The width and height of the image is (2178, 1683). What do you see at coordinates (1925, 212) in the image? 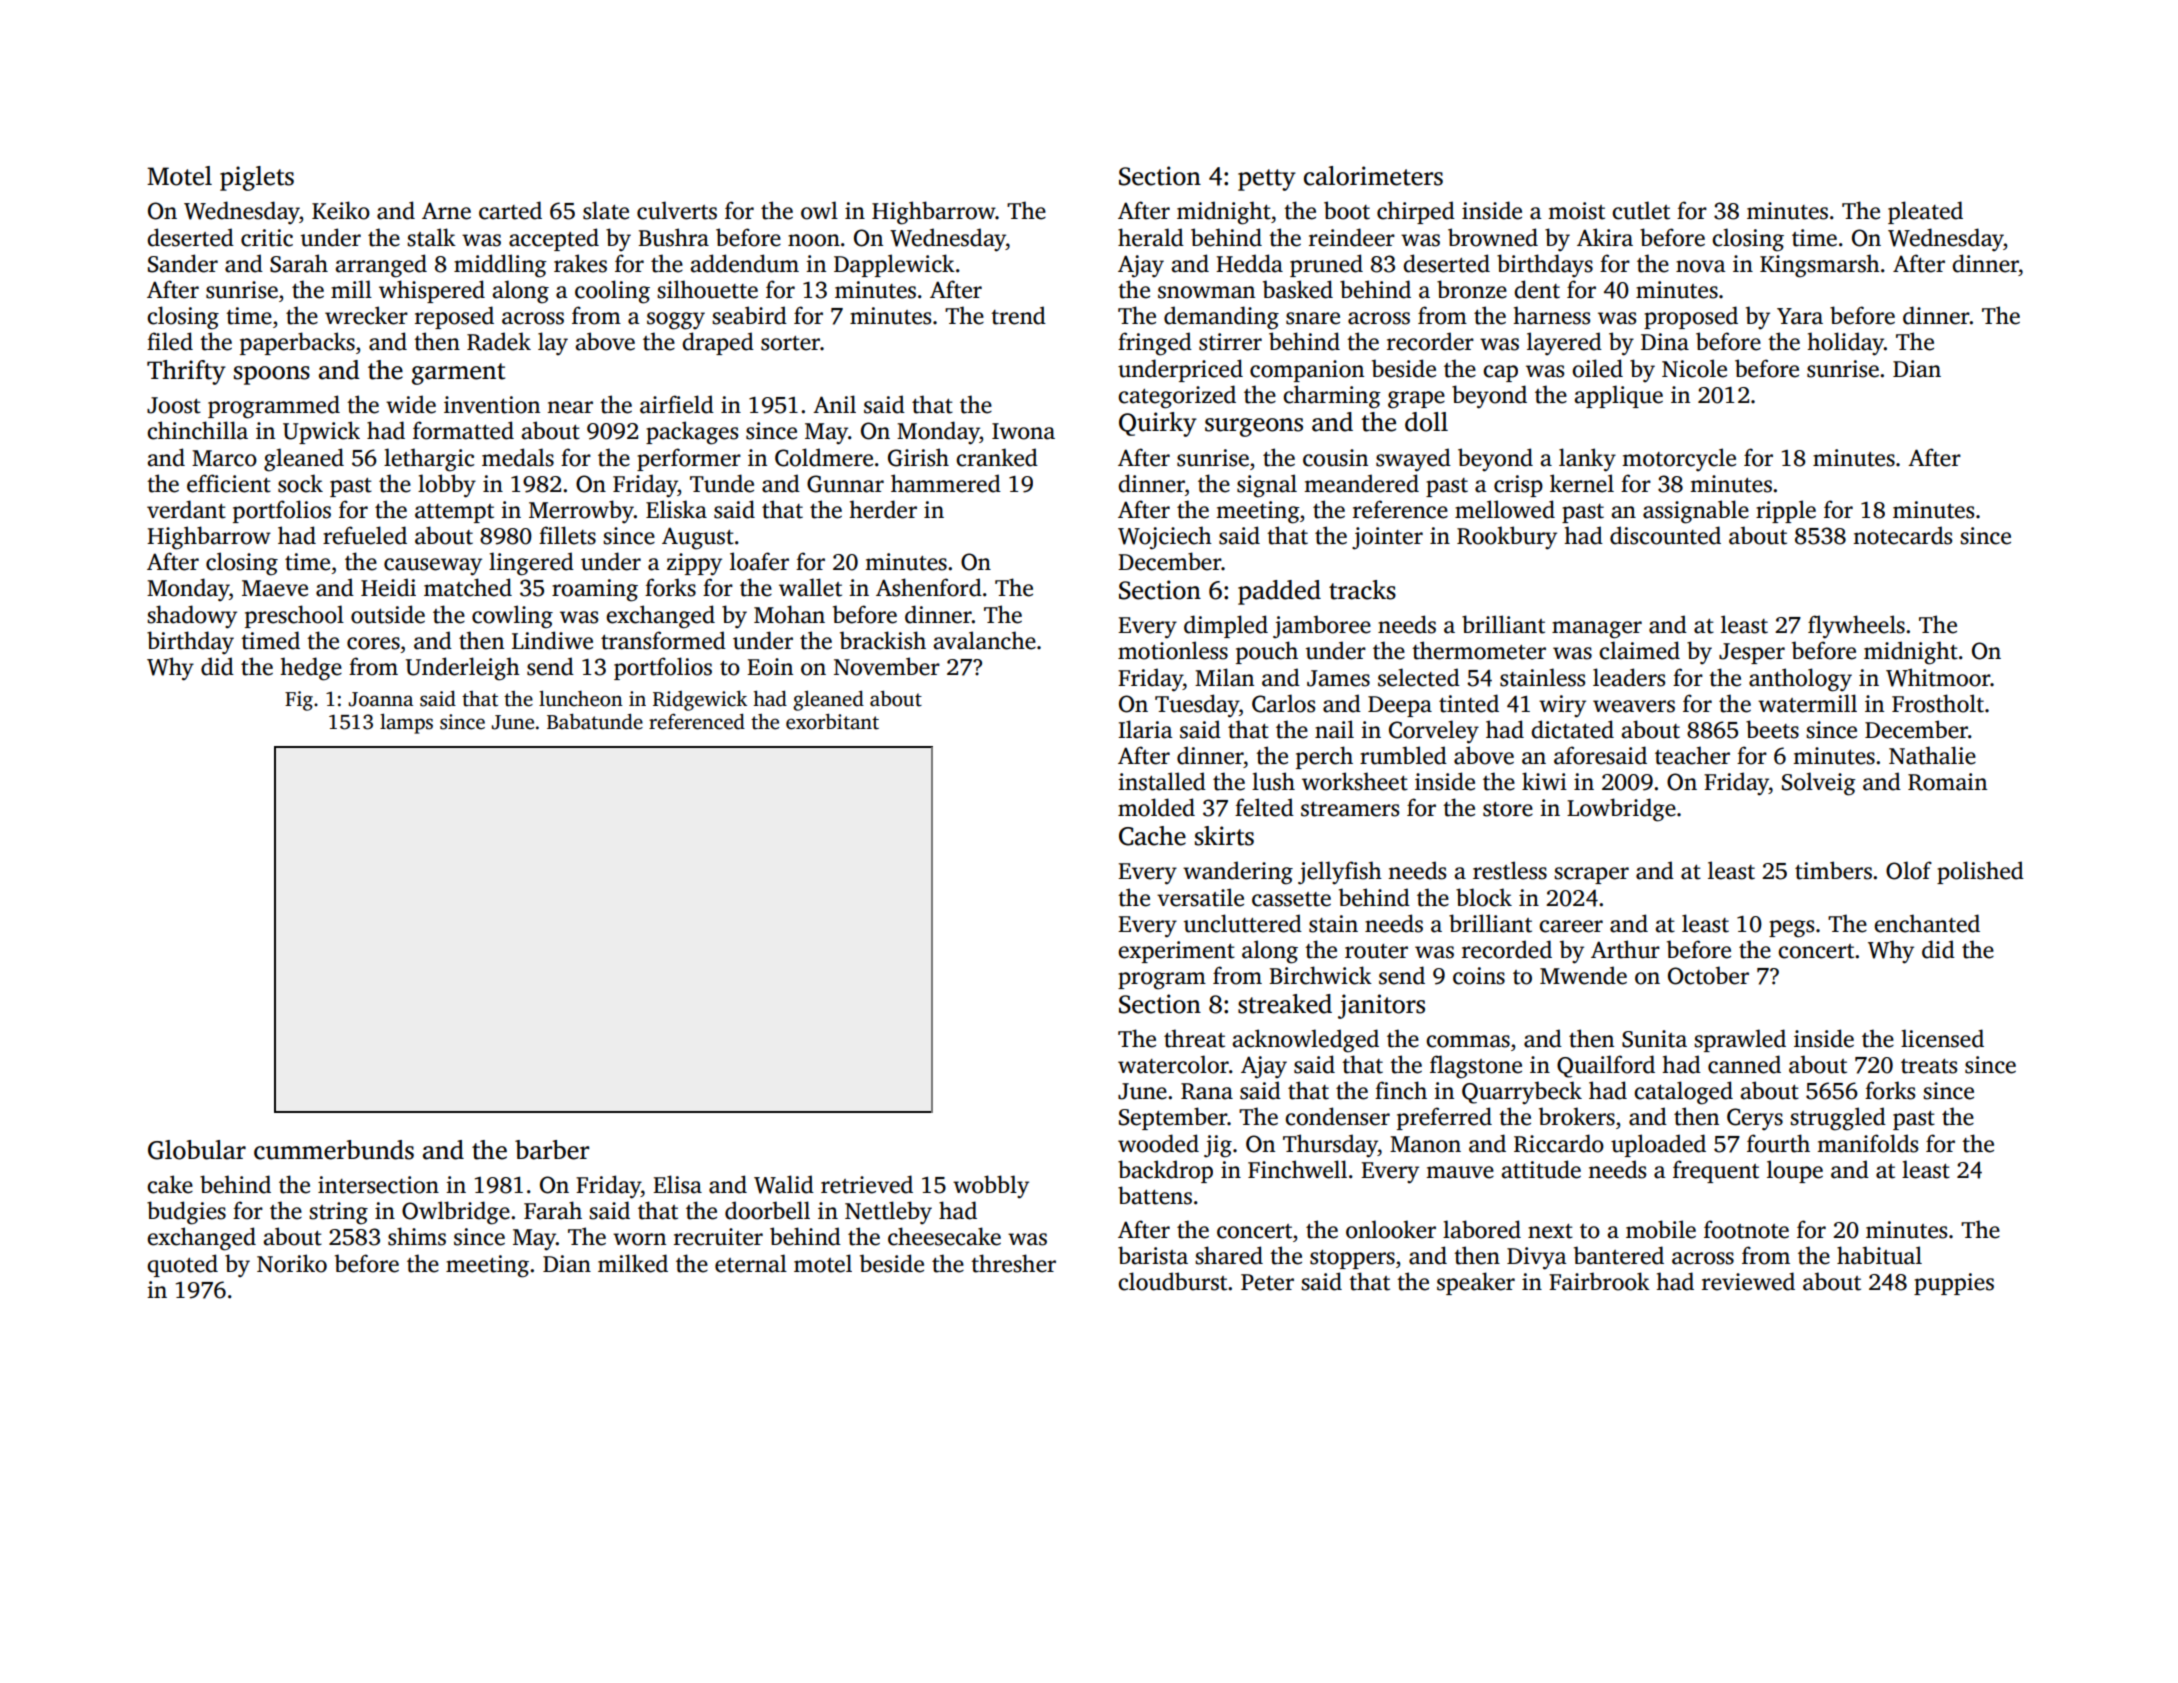
I see `pleated` at bounding box center [1925, 212].
